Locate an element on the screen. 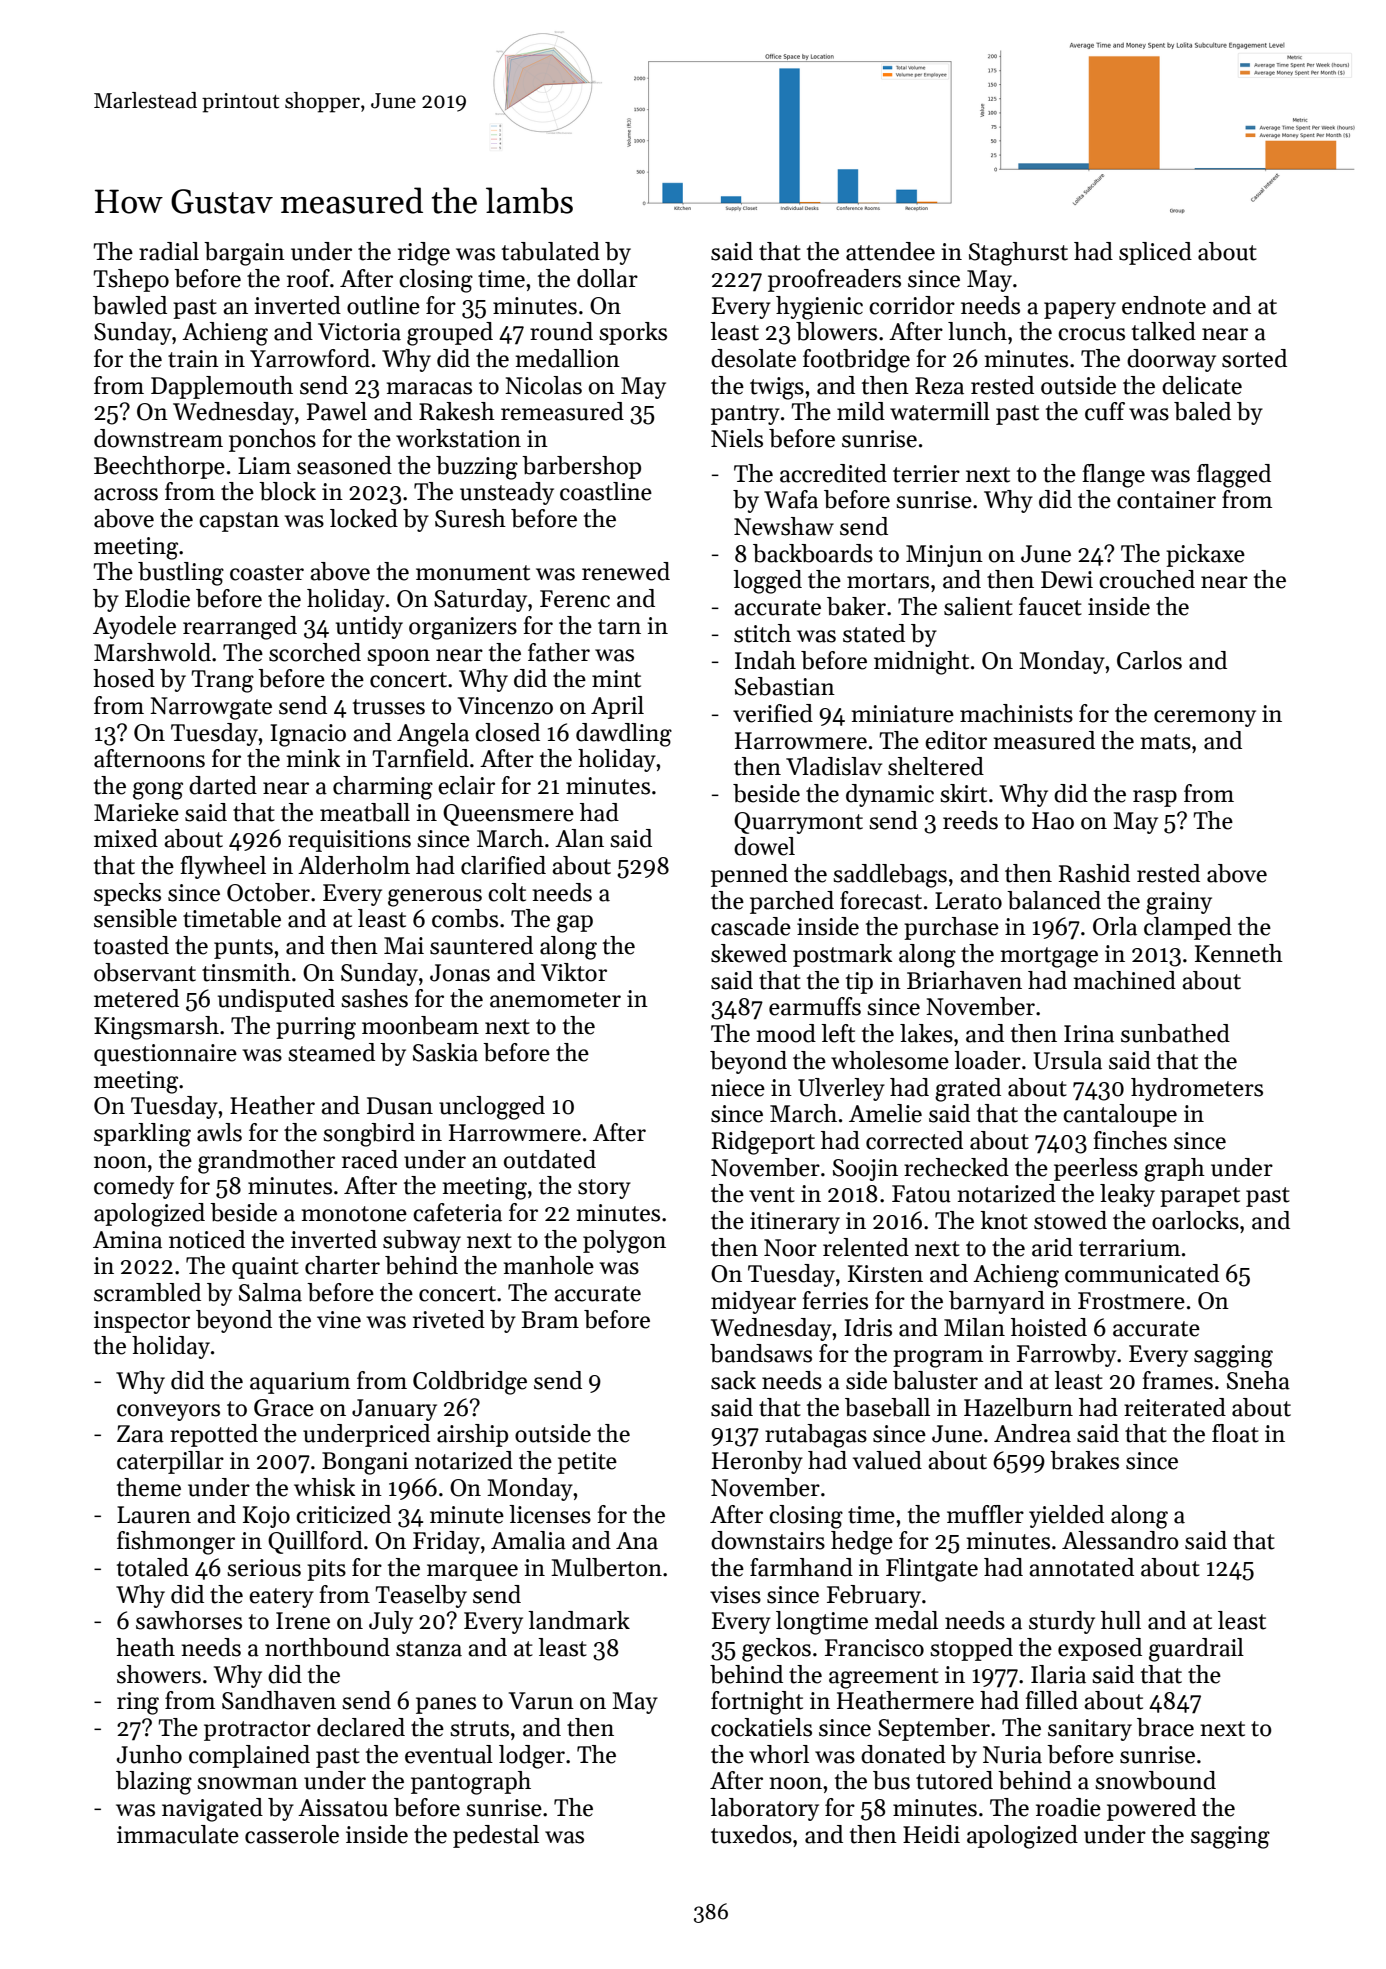  attendee is located at coordinates (890, 251).
